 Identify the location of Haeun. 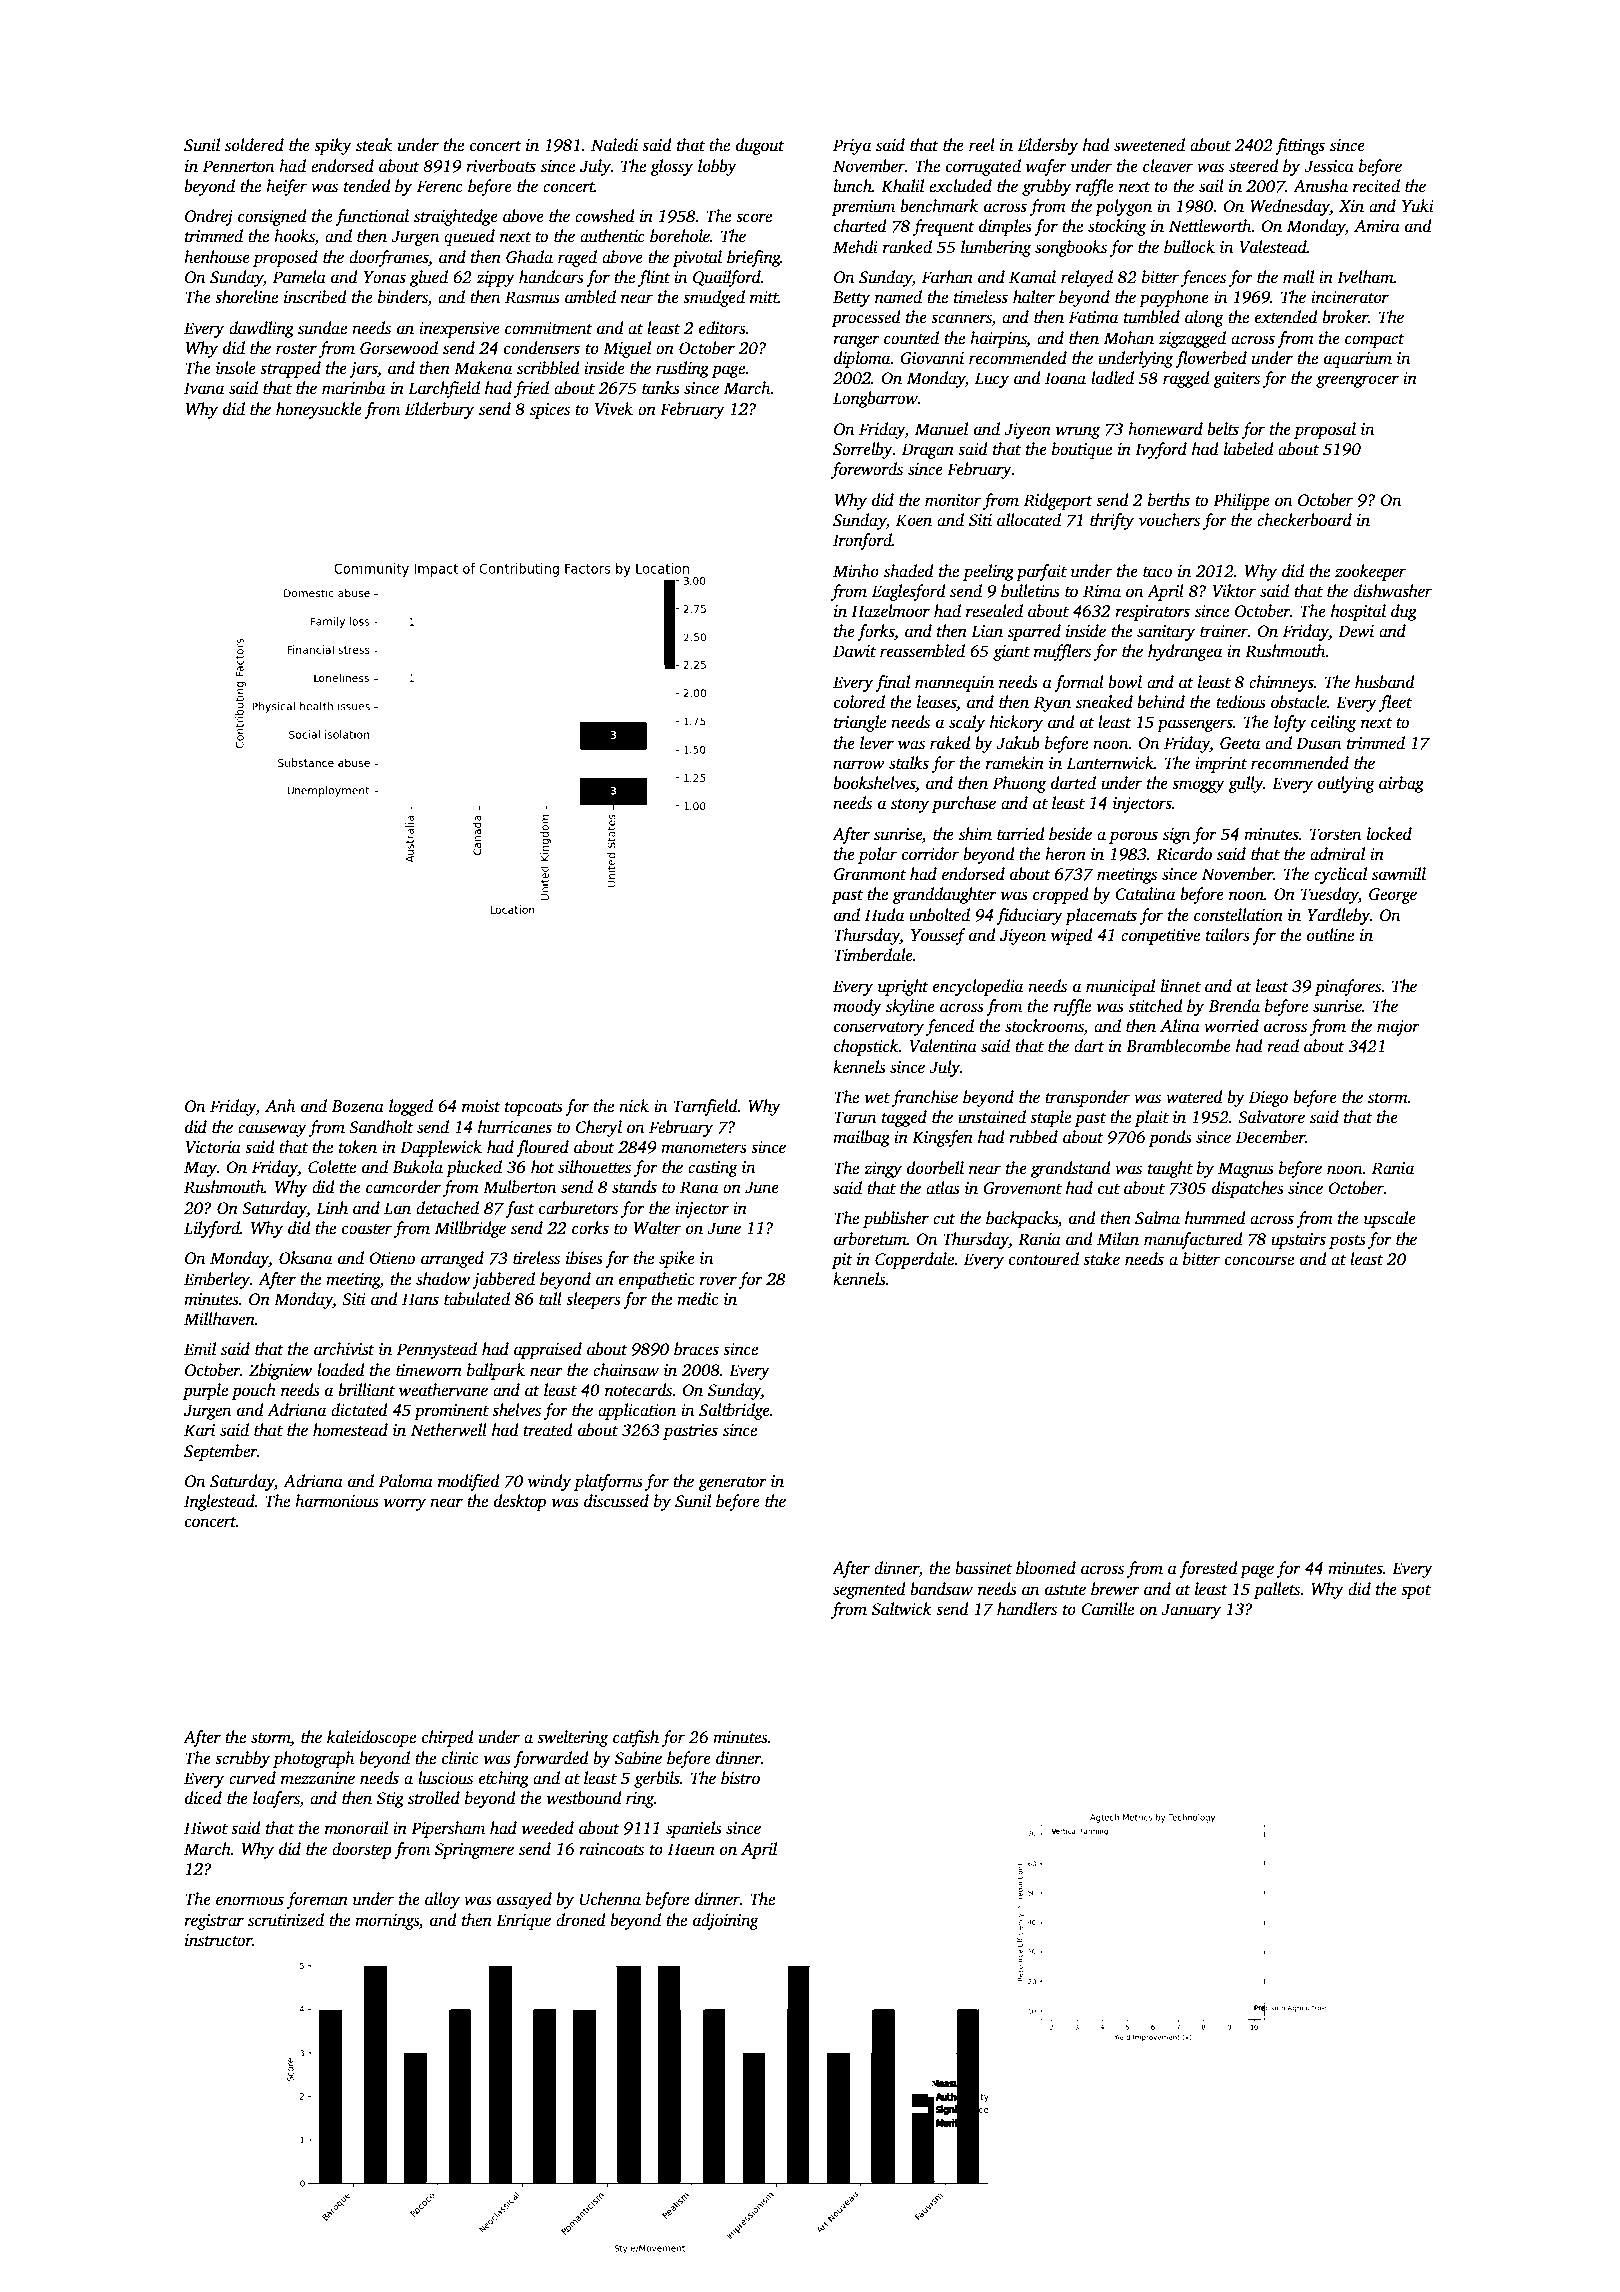
(691, 1849).
